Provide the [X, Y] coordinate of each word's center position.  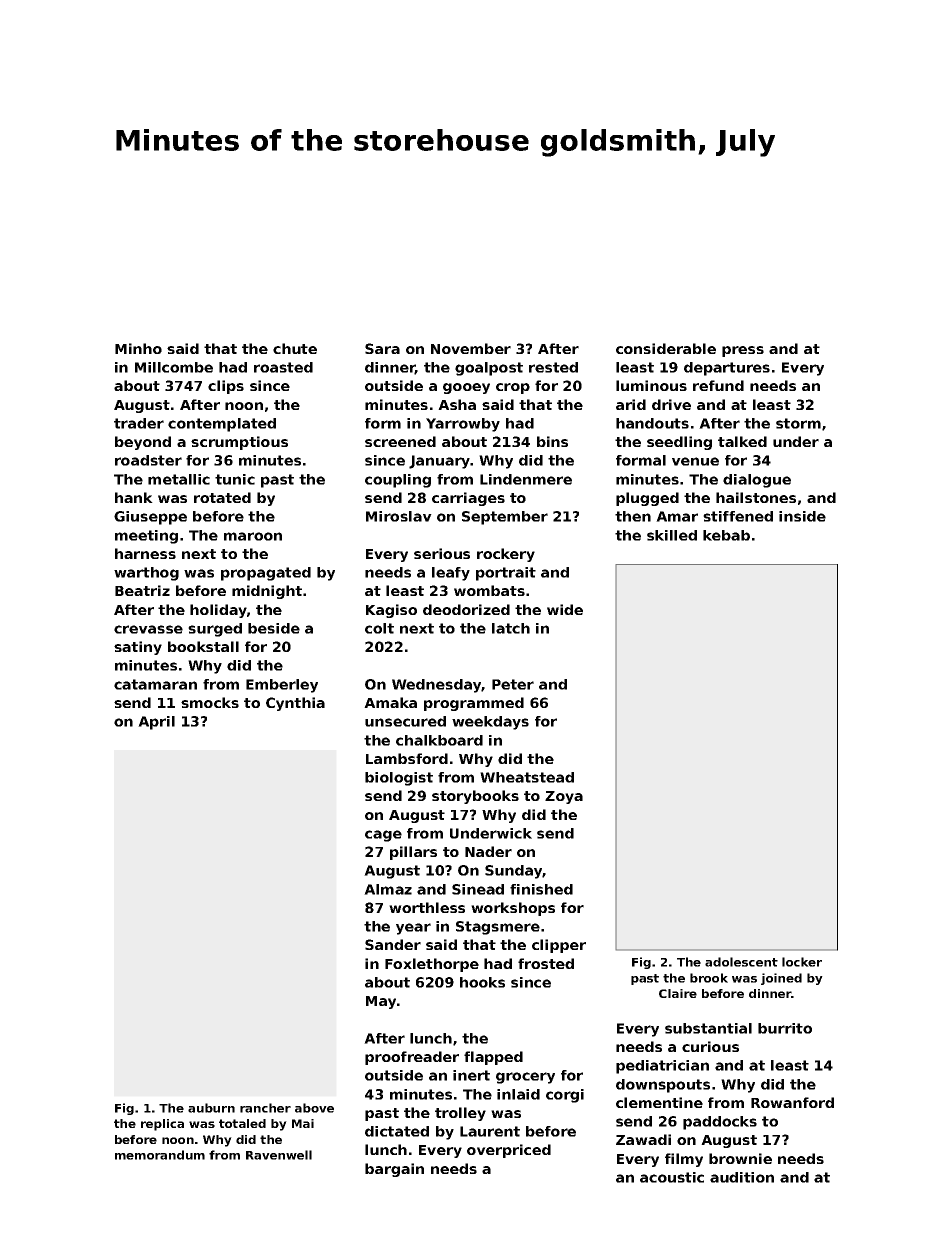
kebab [726, 535]
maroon [253, 536]
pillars [413, 853]
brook [709, 978]
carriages [468, 499]
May [381, 1002]
